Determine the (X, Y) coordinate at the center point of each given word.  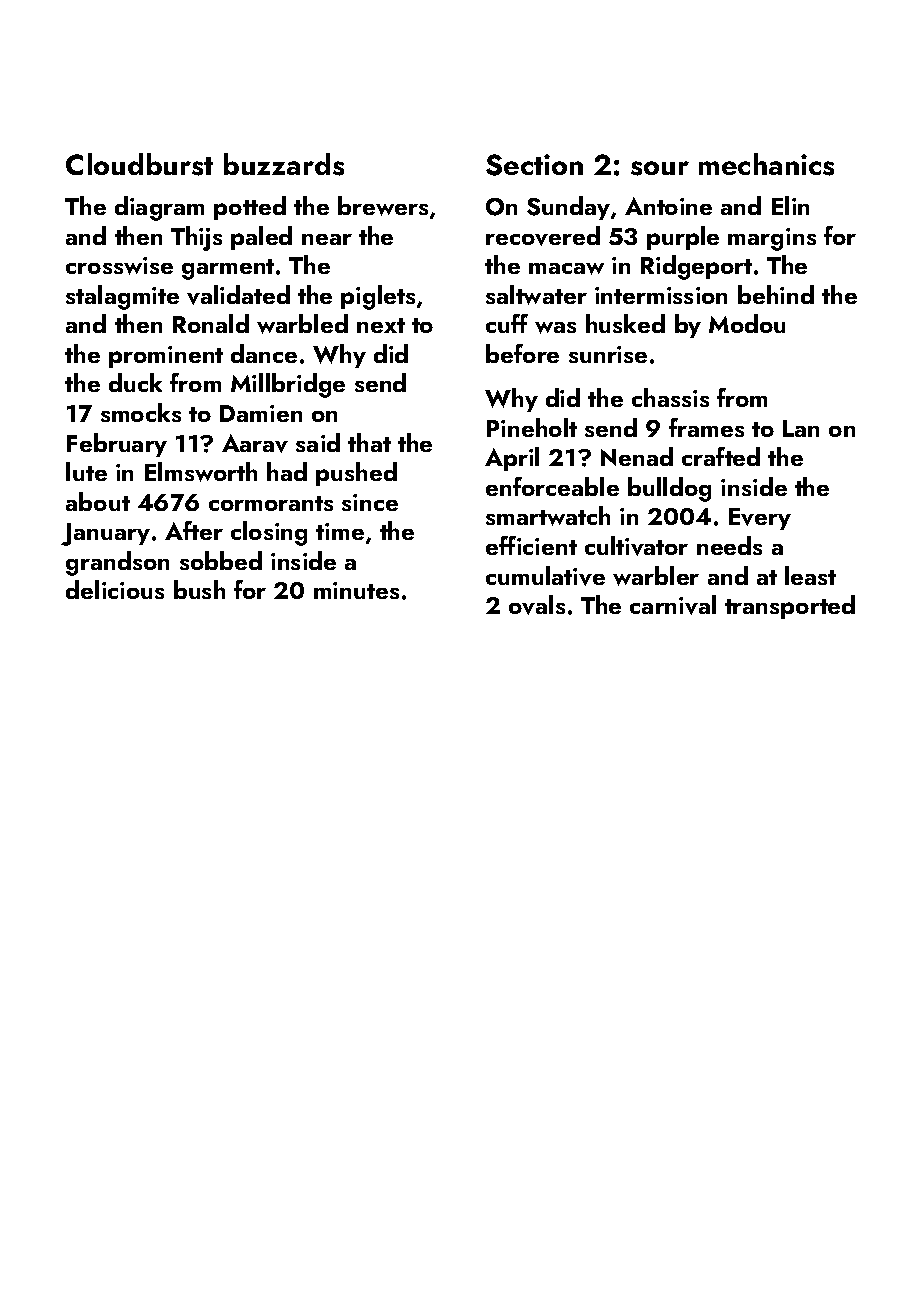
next (381, 325)
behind (776, 294)
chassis (670, 397)
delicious (115, 589)
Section (534, 165)
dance (264, 353)
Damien (261, 413)
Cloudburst (139, 164)
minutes (356, 590)
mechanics (766, 164)
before (522, 353)
